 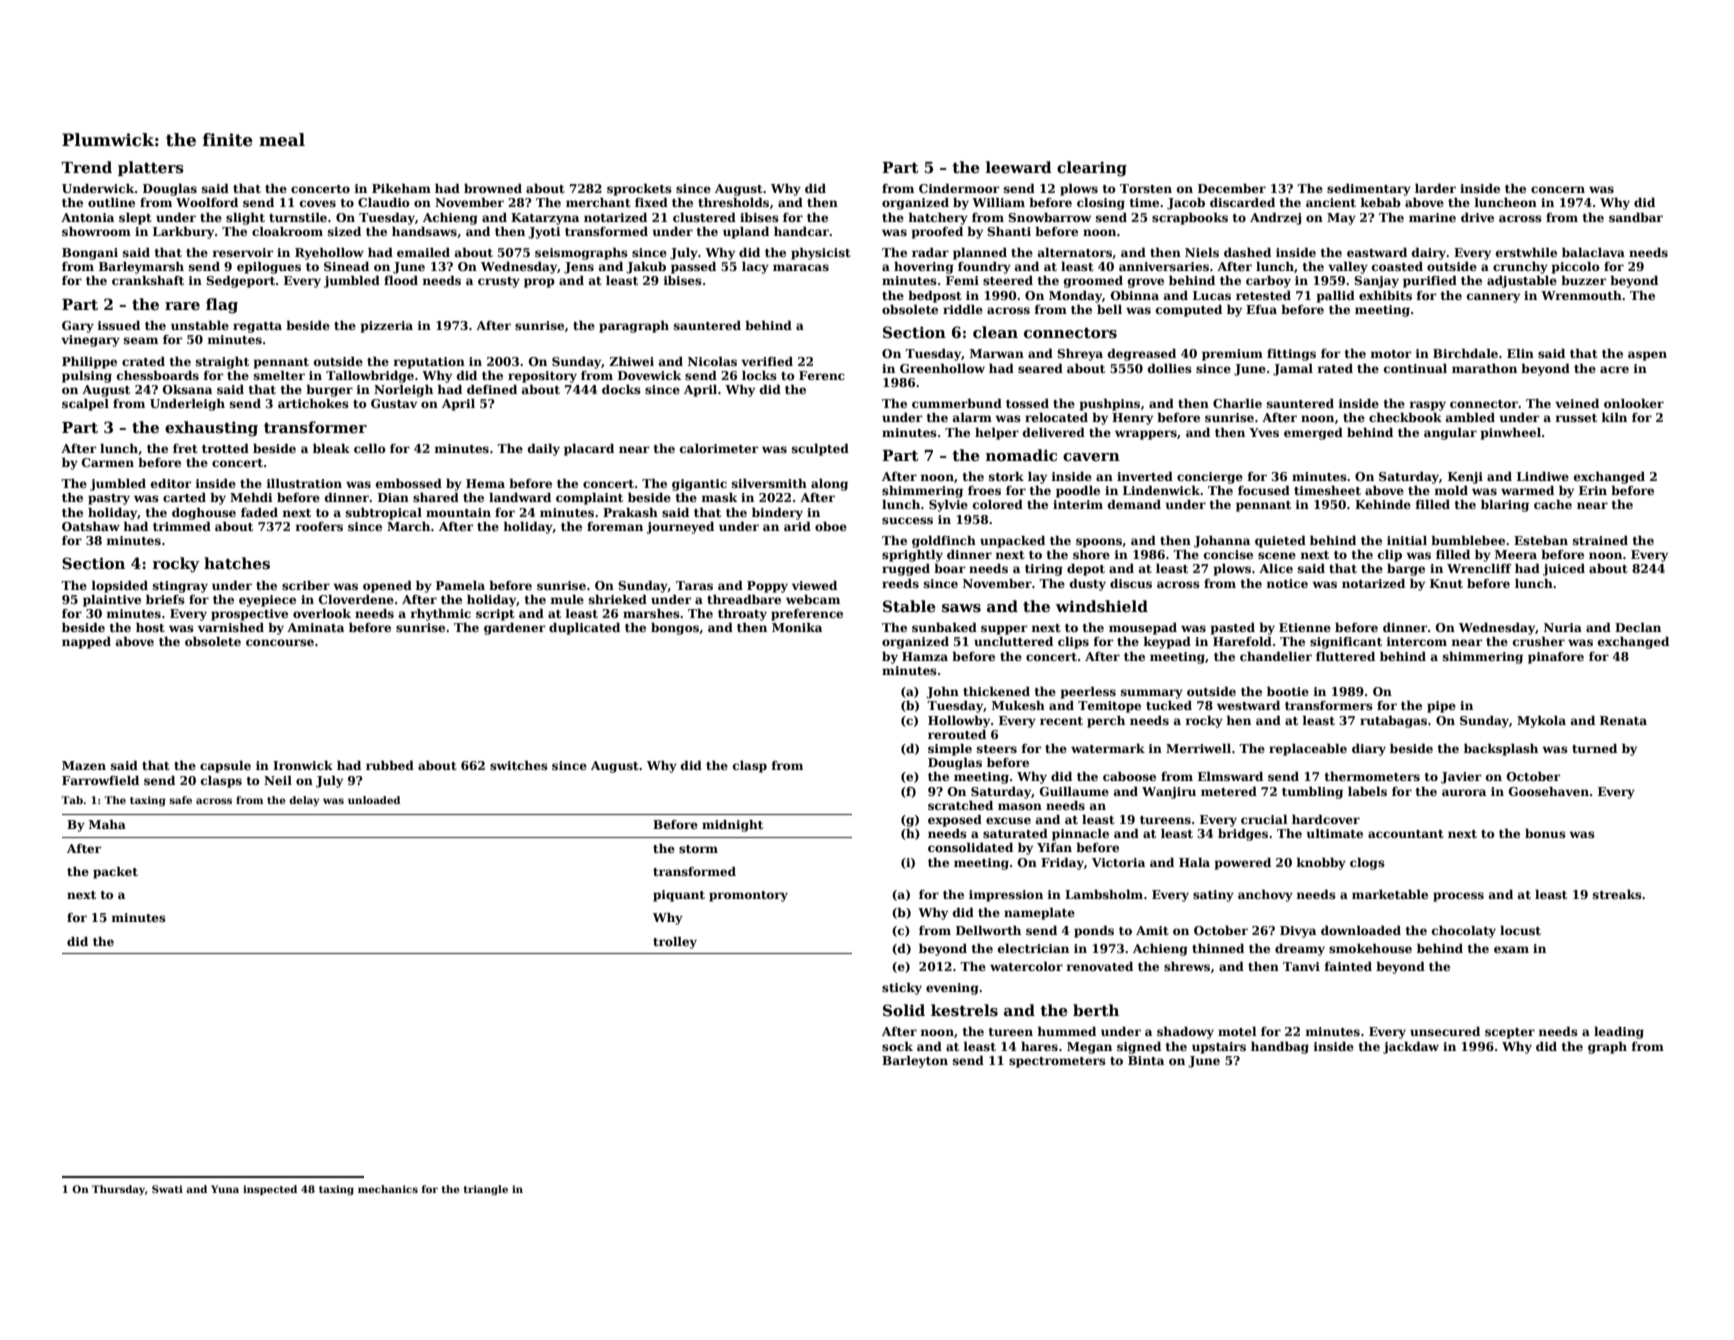 I want to click on Guillaume, so click(x=1074, y=791).
